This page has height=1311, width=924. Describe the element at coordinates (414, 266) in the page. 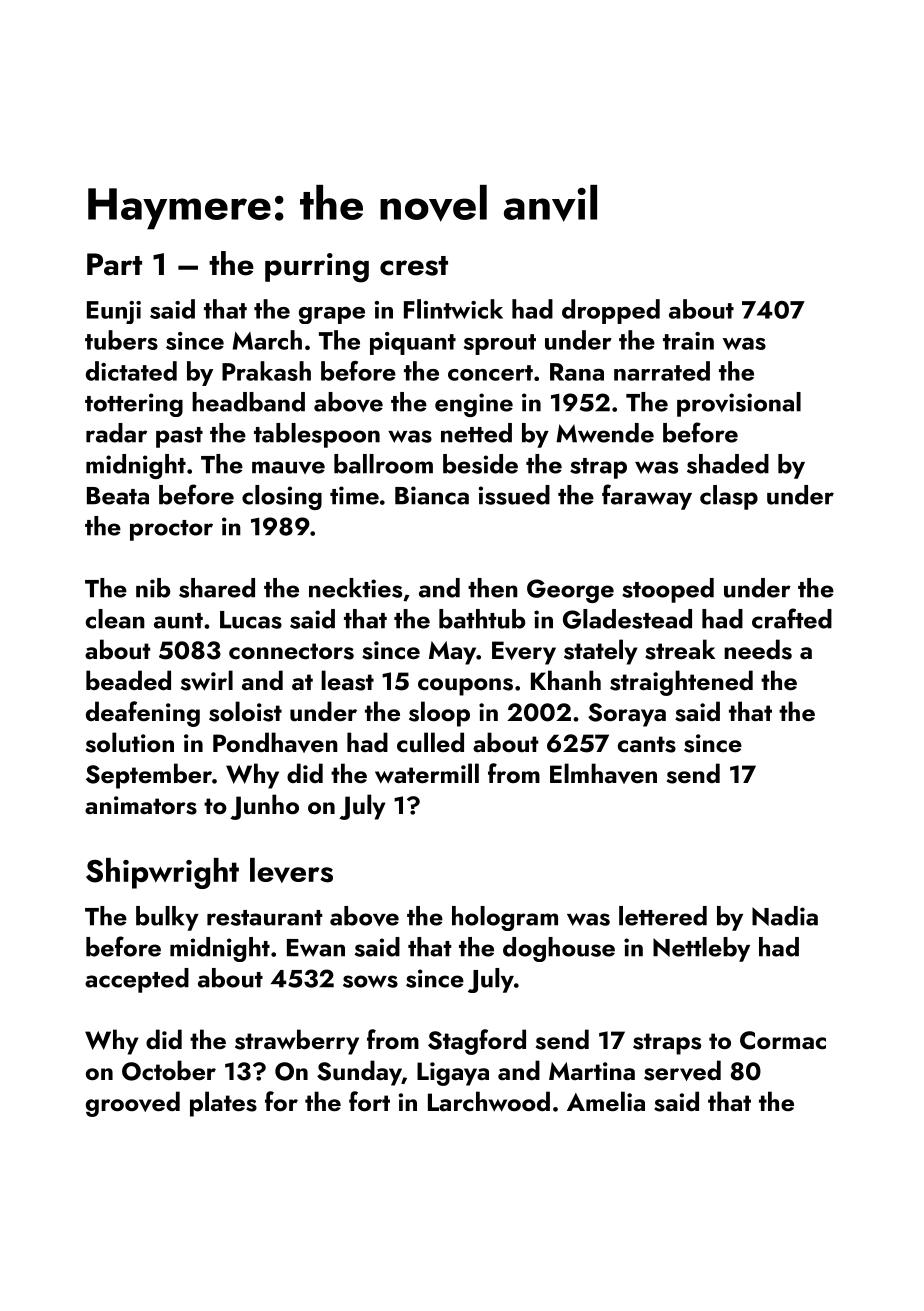

I see `crest` at that location.
